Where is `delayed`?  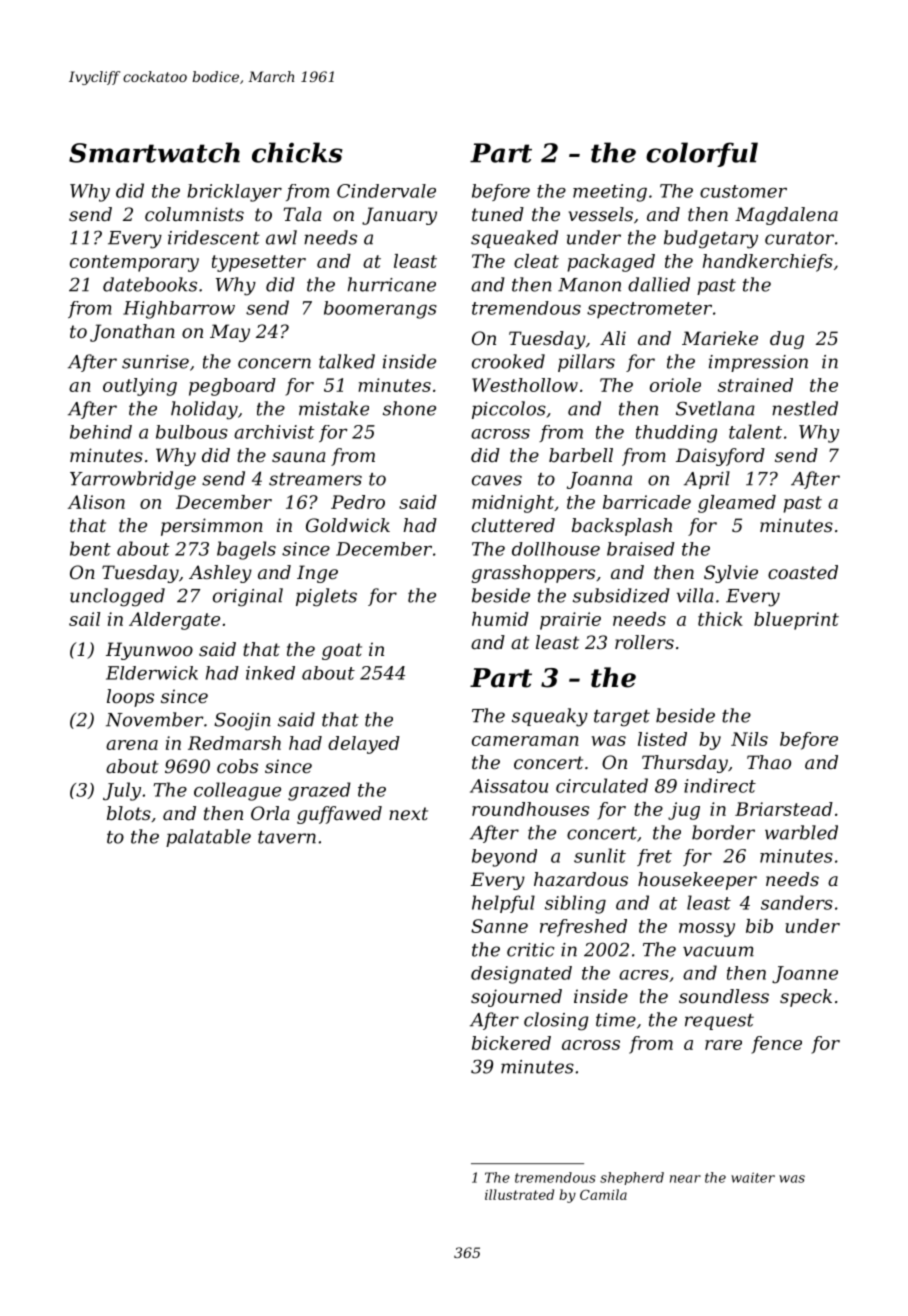
delayed is located at coordinates (364, 745).
